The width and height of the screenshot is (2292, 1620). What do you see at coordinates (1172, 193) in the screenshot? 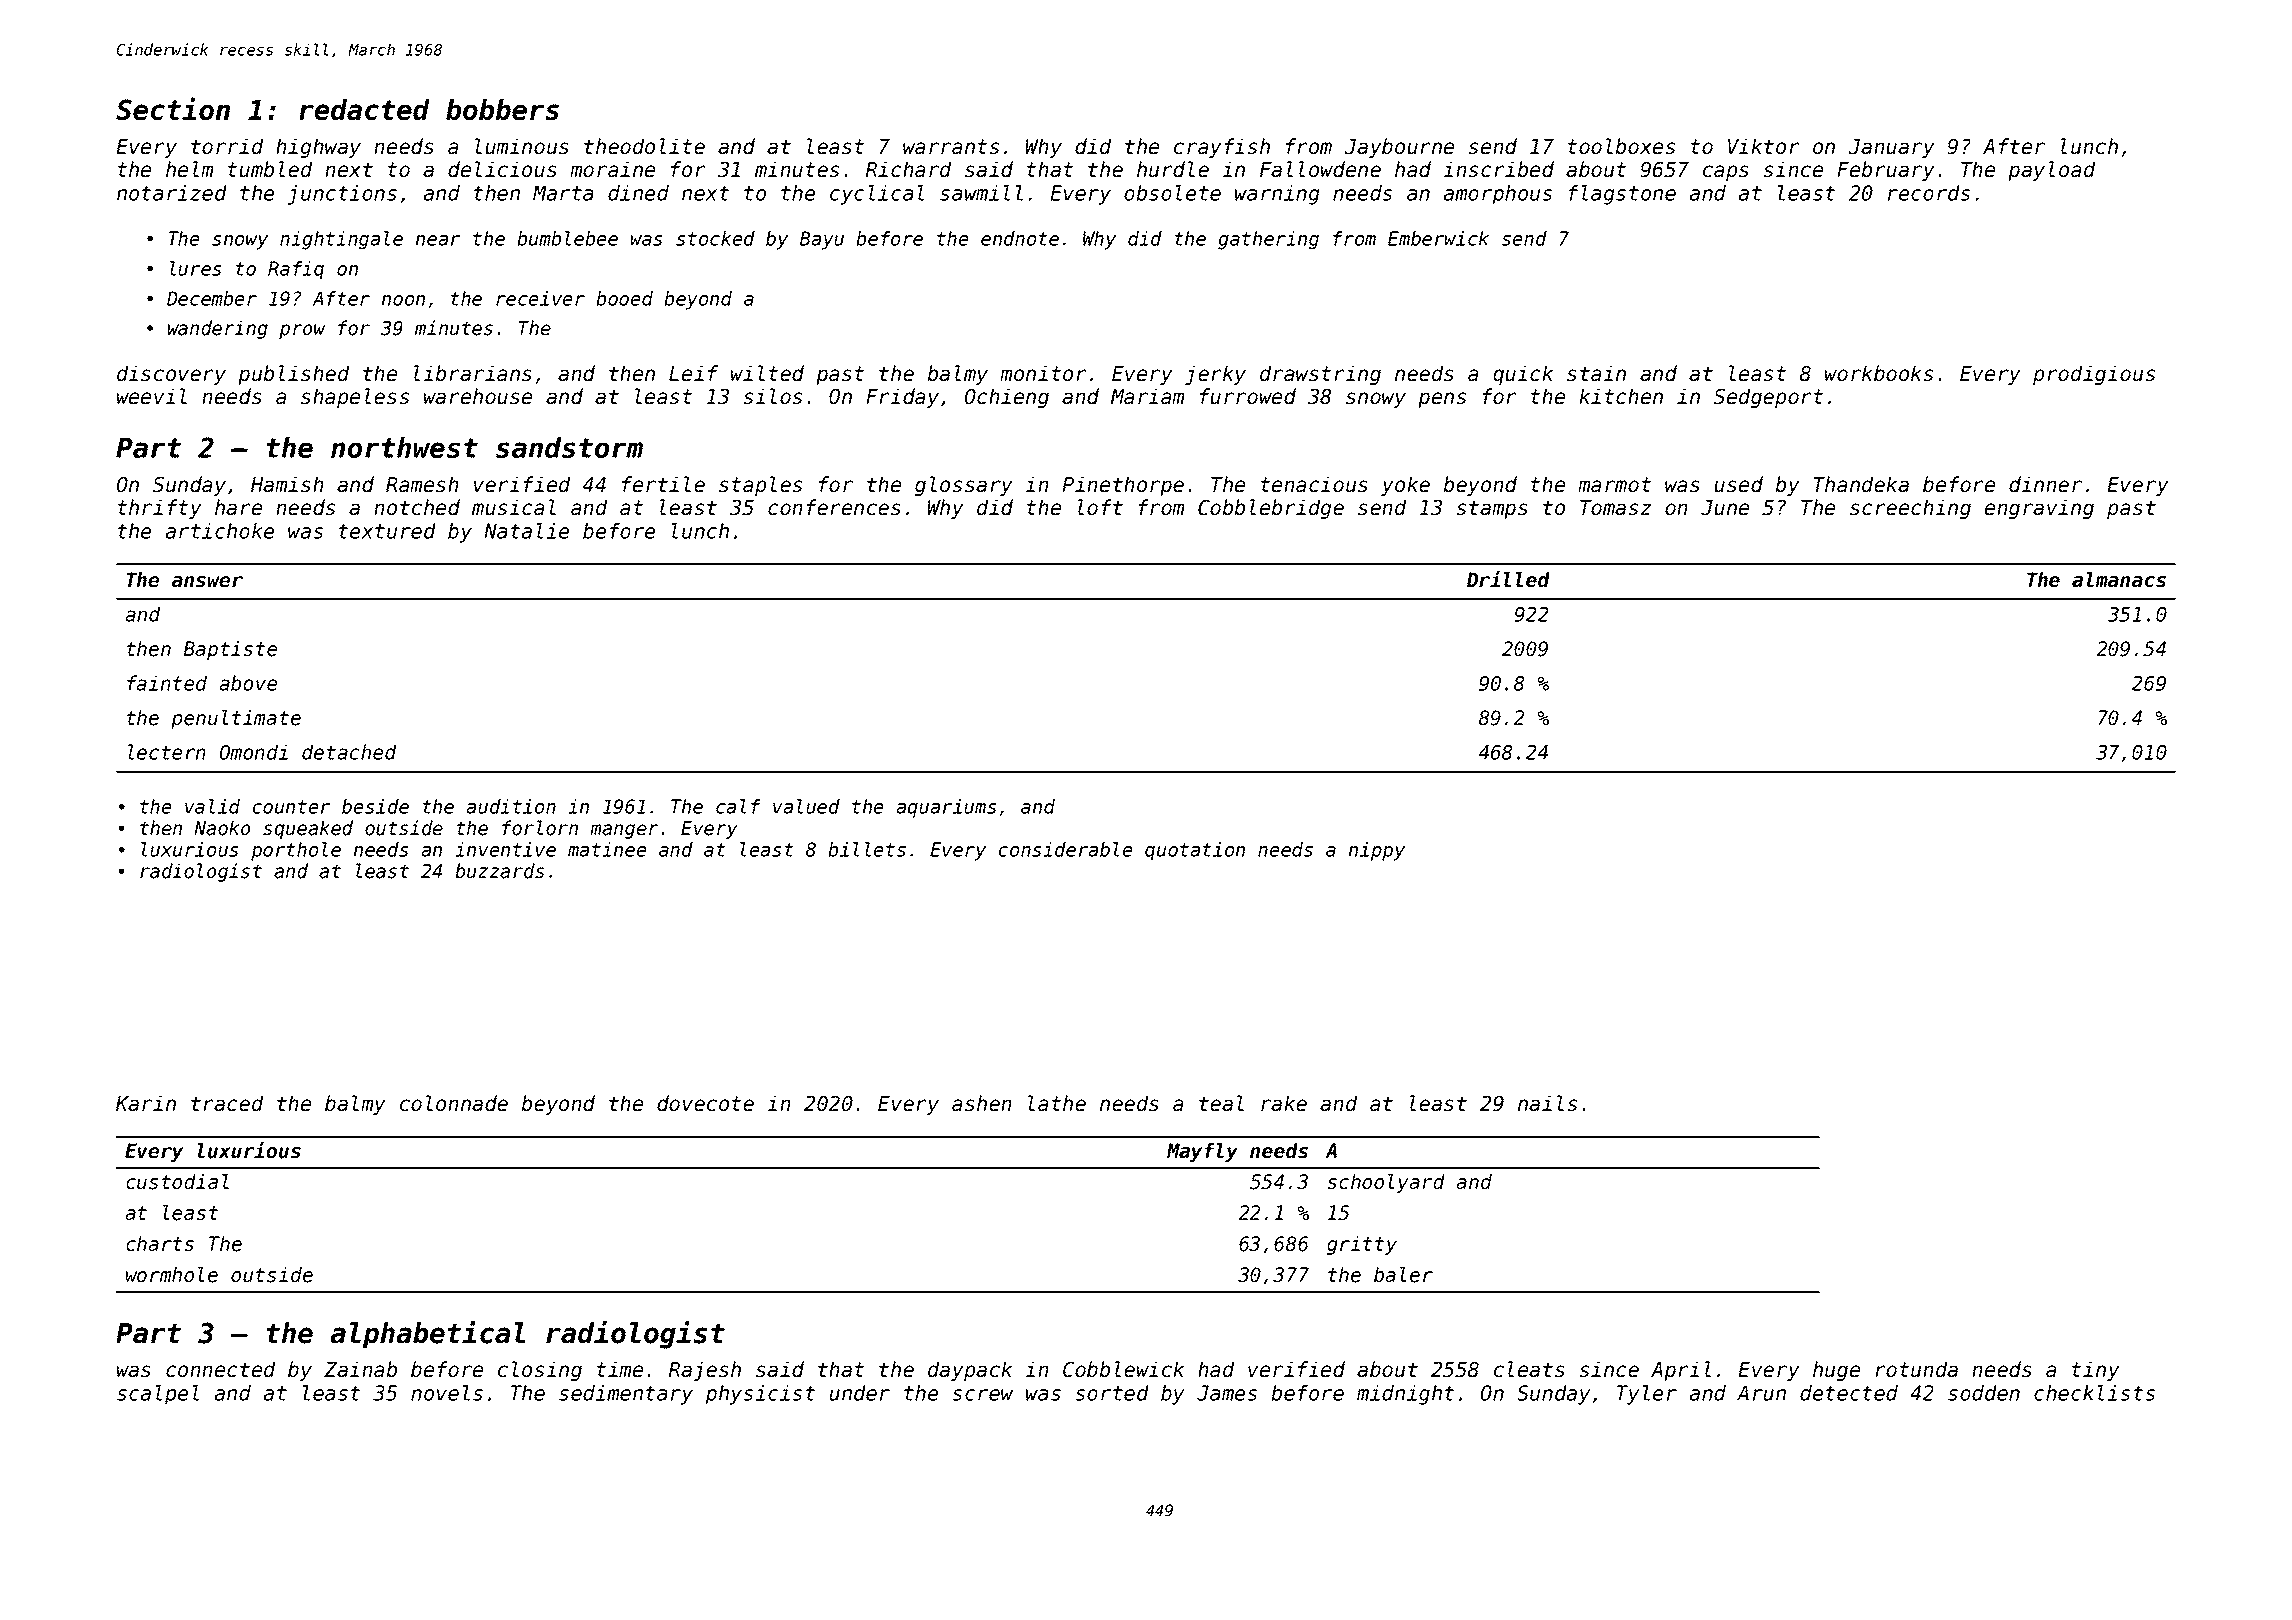
I see `obsolete` at bounding box center [1172, 193].
